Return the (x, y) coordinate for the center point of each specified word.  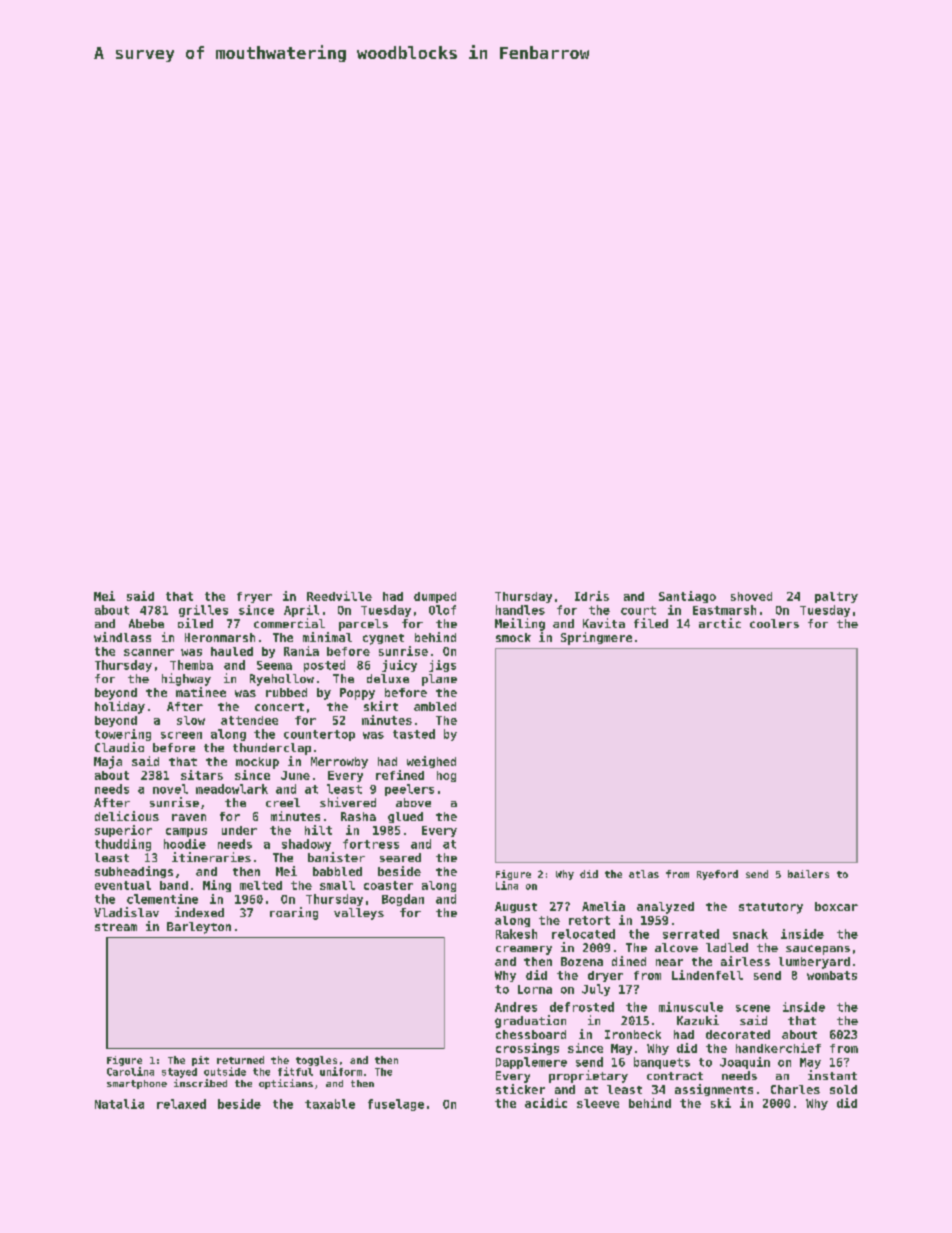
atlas (644, 874)
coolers (774, 623)
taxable (330, 1104)
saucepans (818, 950)
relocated (583, 934)
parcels (363, 625)
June (295, 775)
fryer (254, 597)
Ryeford (717, 875)
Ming (217, 886)
